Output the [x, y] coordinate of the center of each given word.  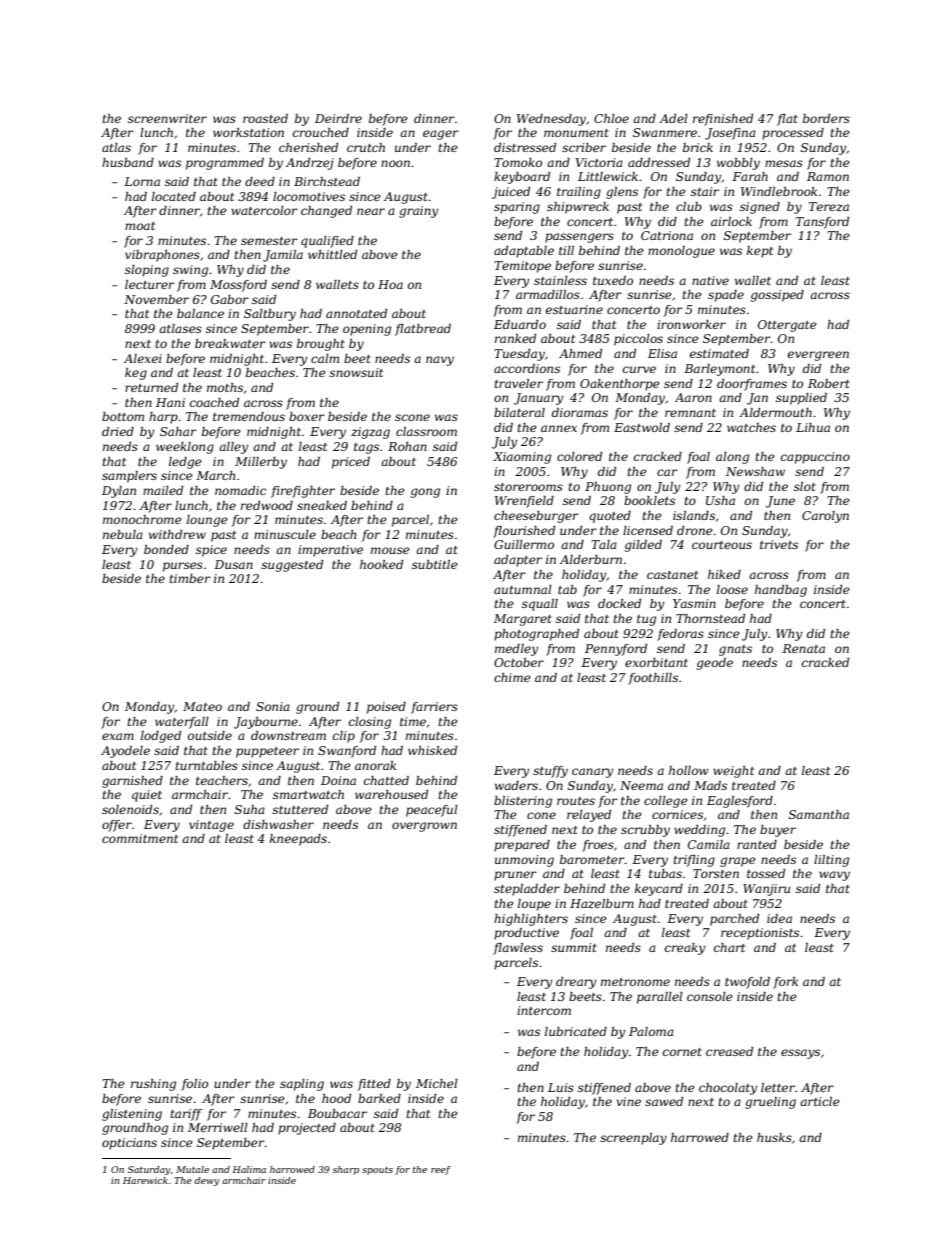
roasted [265, 118]
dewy [207, 1181]
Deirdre [338, 118]
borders [826, 118]
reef [441, 1170]
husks [774, 1137]
